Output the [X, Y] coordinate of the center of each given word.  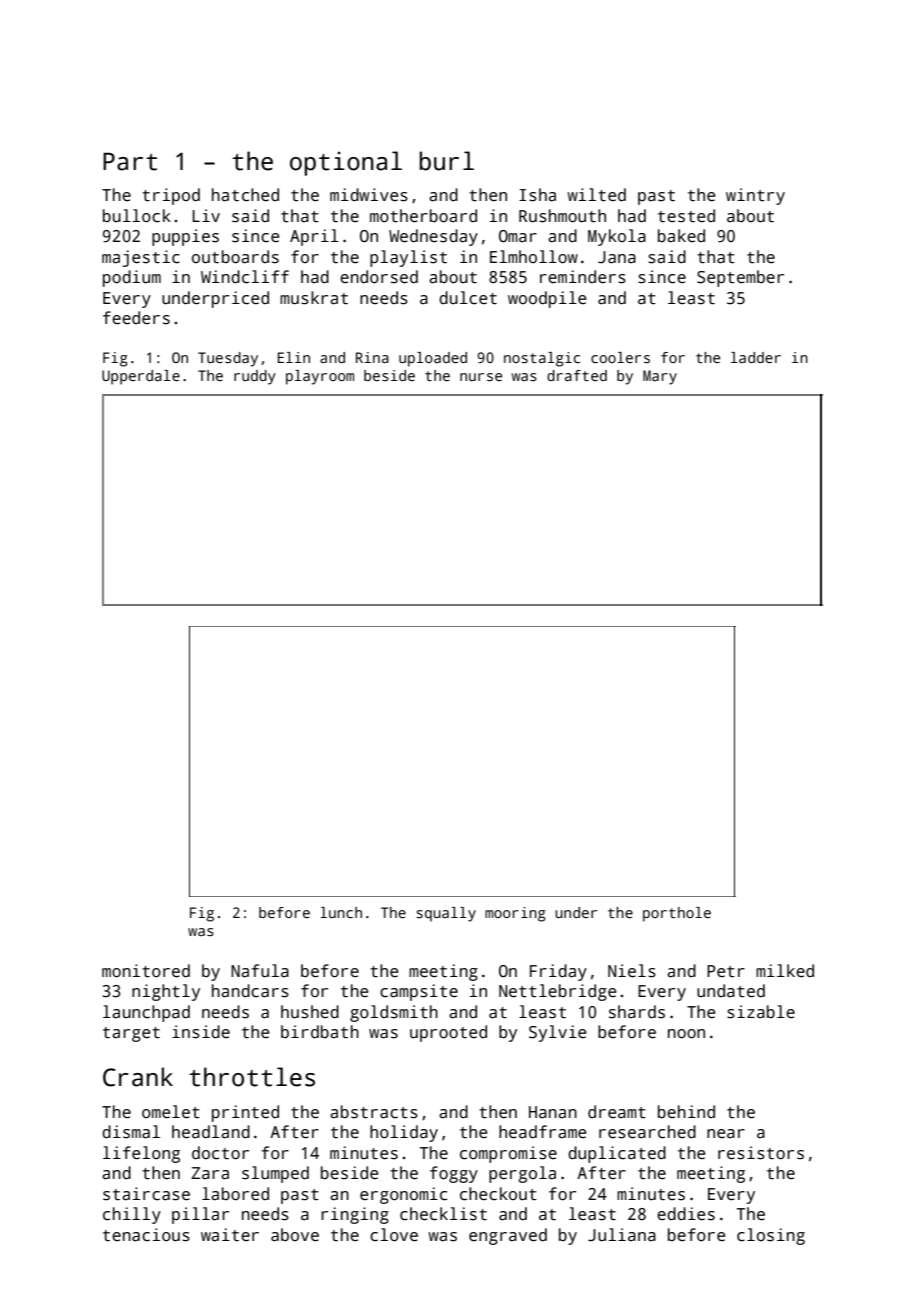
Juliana [622, 1235]
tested [686, 216]
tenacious [146, 1235]
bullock [137, 216]
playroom [320, 377]
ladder [756, 357]
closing [771, 1236]
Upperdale [141, 377]
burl [446, 161]
